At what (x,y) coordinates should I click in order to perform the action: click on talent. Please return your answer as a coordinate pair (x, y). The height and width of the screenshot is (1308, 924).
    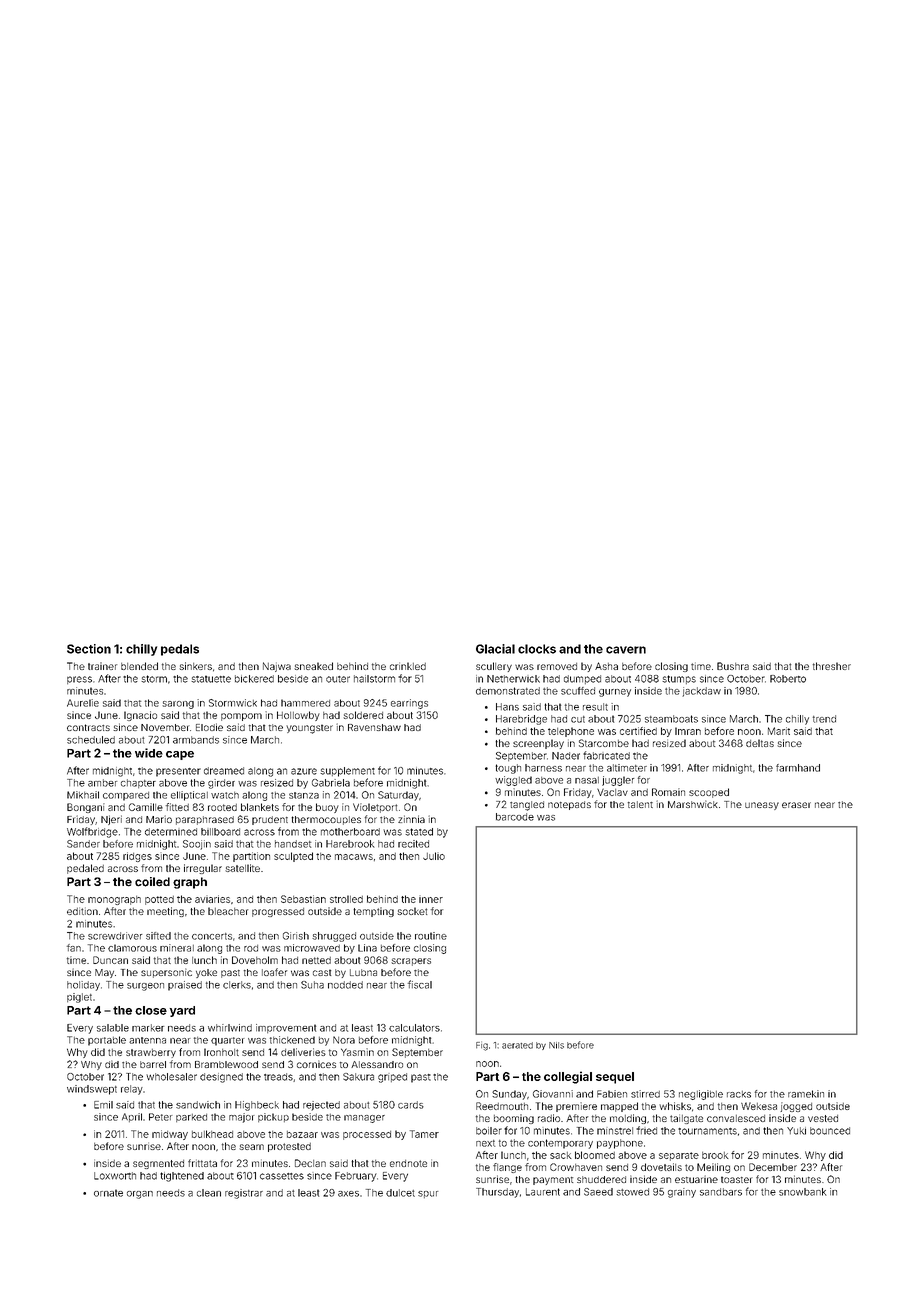
    Looking at the image, I should click on (640, 804).
